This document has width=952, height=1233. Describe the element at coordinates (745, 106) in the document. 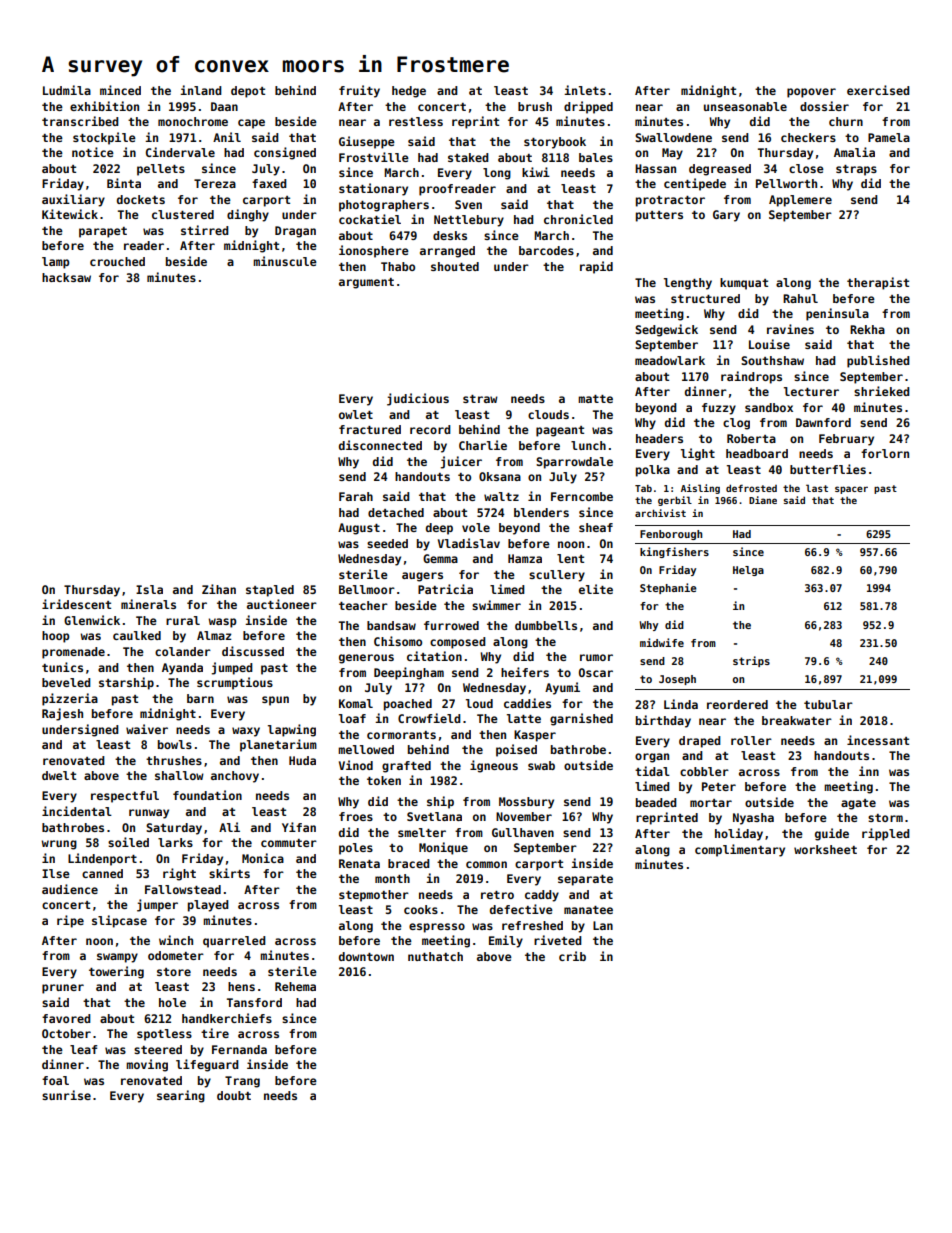

I see `unseasonable` at that location.
